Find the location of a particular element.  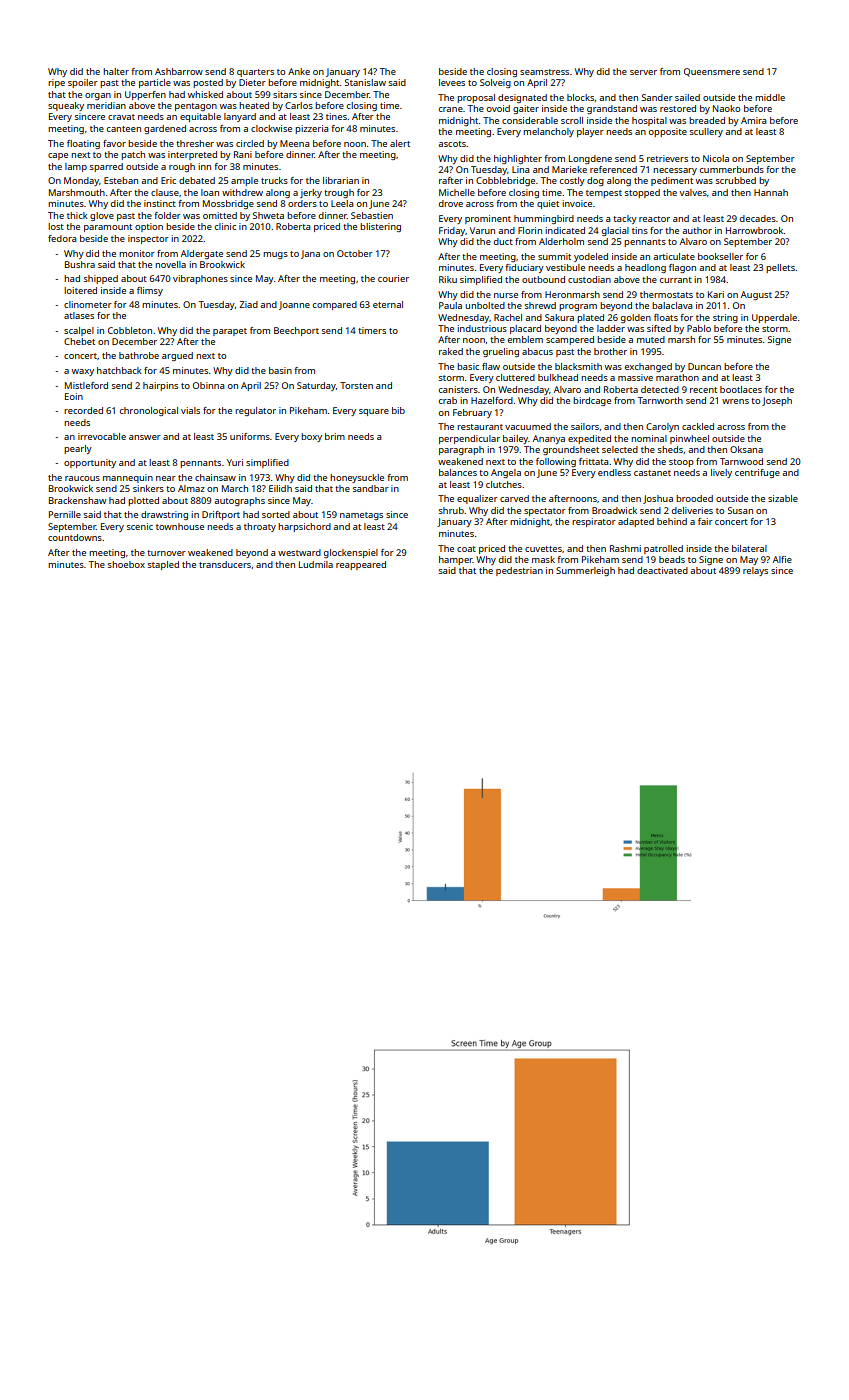

shipped is located at coordinates (101, 279).
